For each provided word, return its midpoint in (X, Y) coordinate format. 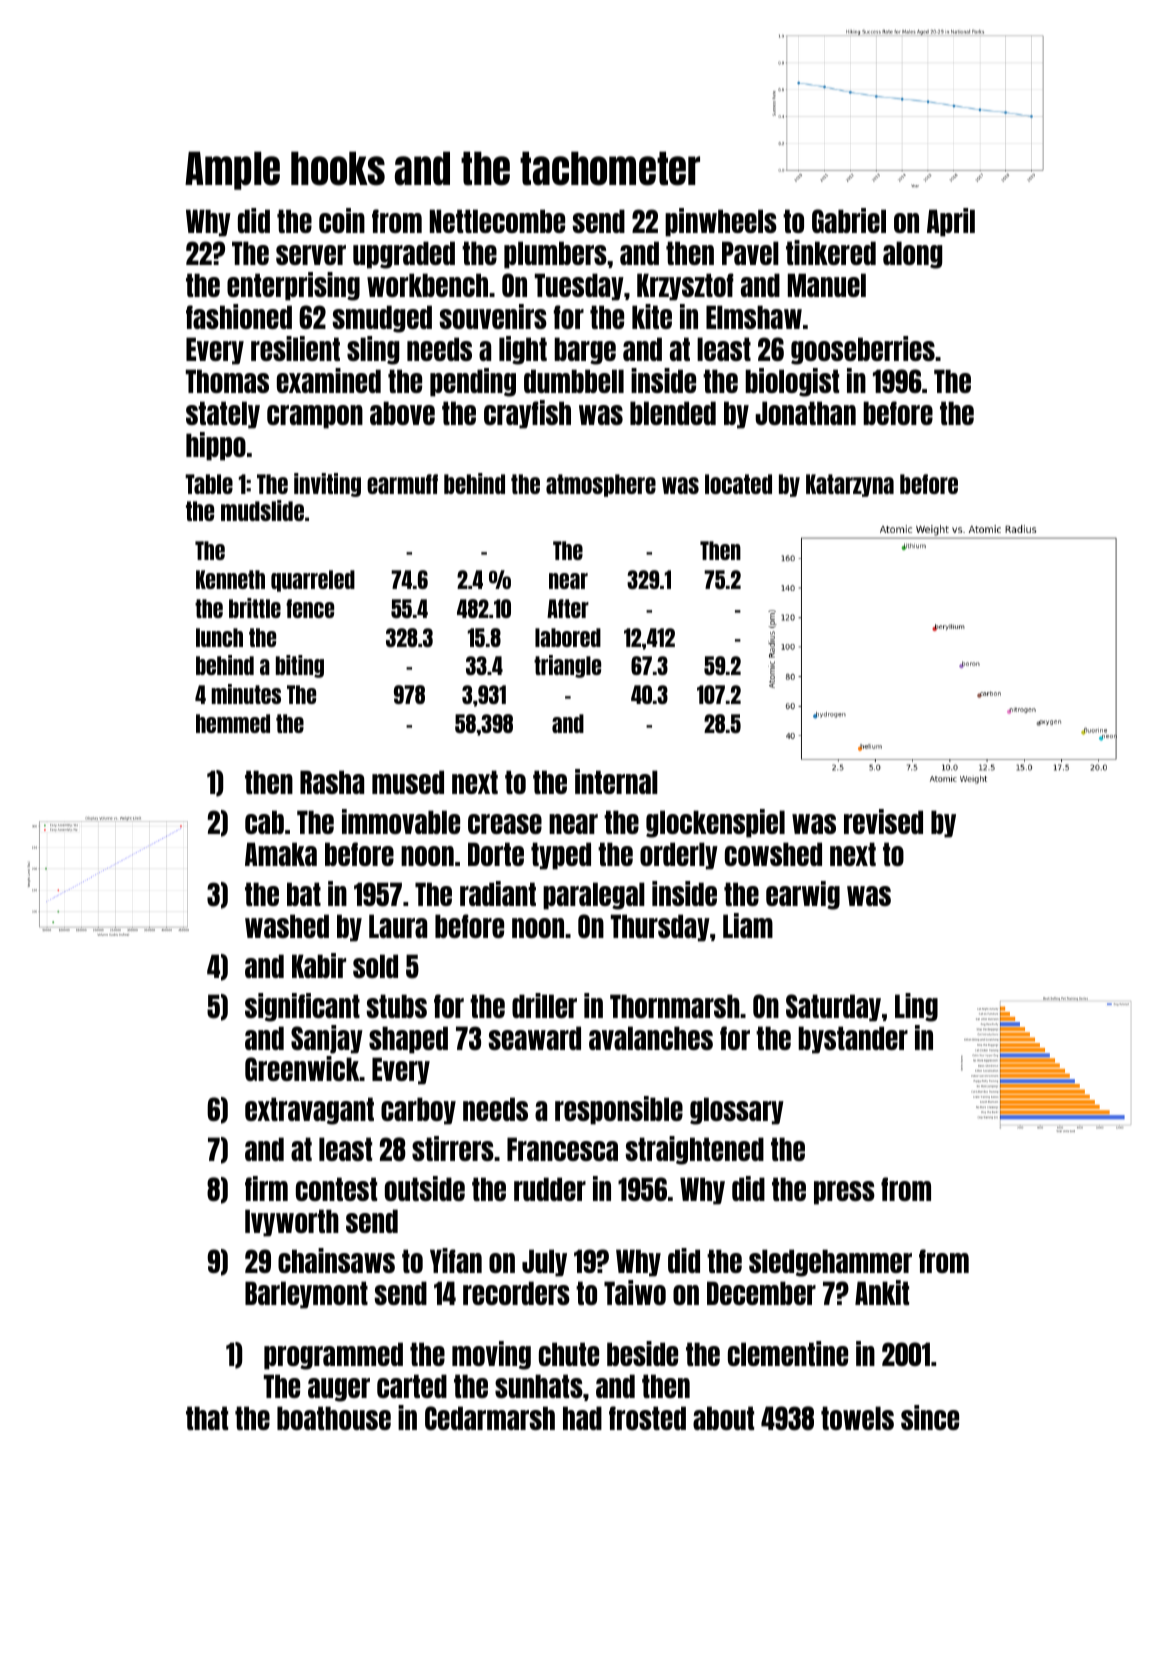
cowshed (773, 854)
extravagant (309, 1111)
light (523, 350)
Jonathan (805, 413)
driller (544, 1005)
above (402, 413)
